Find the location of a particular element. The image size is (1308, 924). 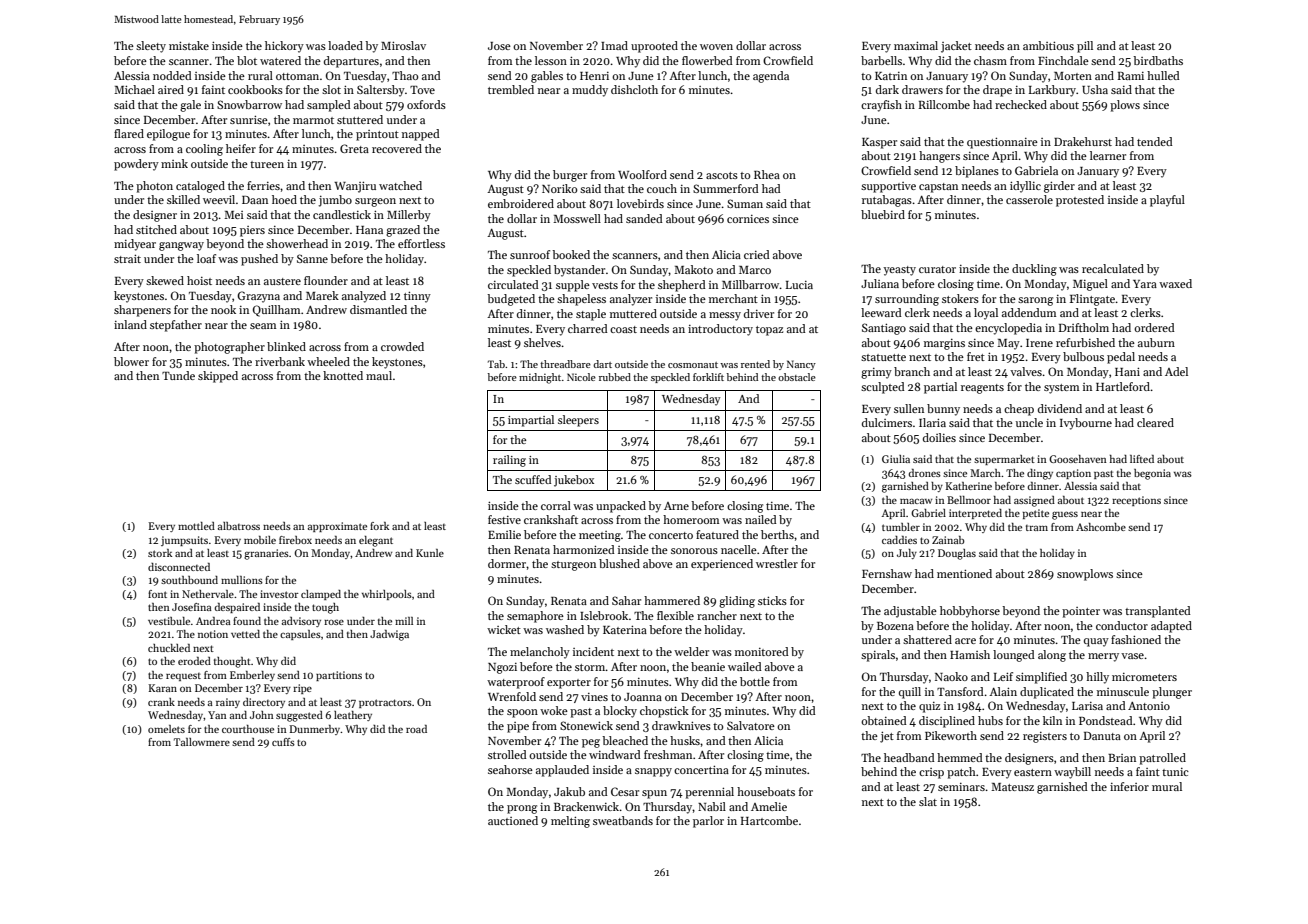

courthouse is located at coordinates (248, 729).
